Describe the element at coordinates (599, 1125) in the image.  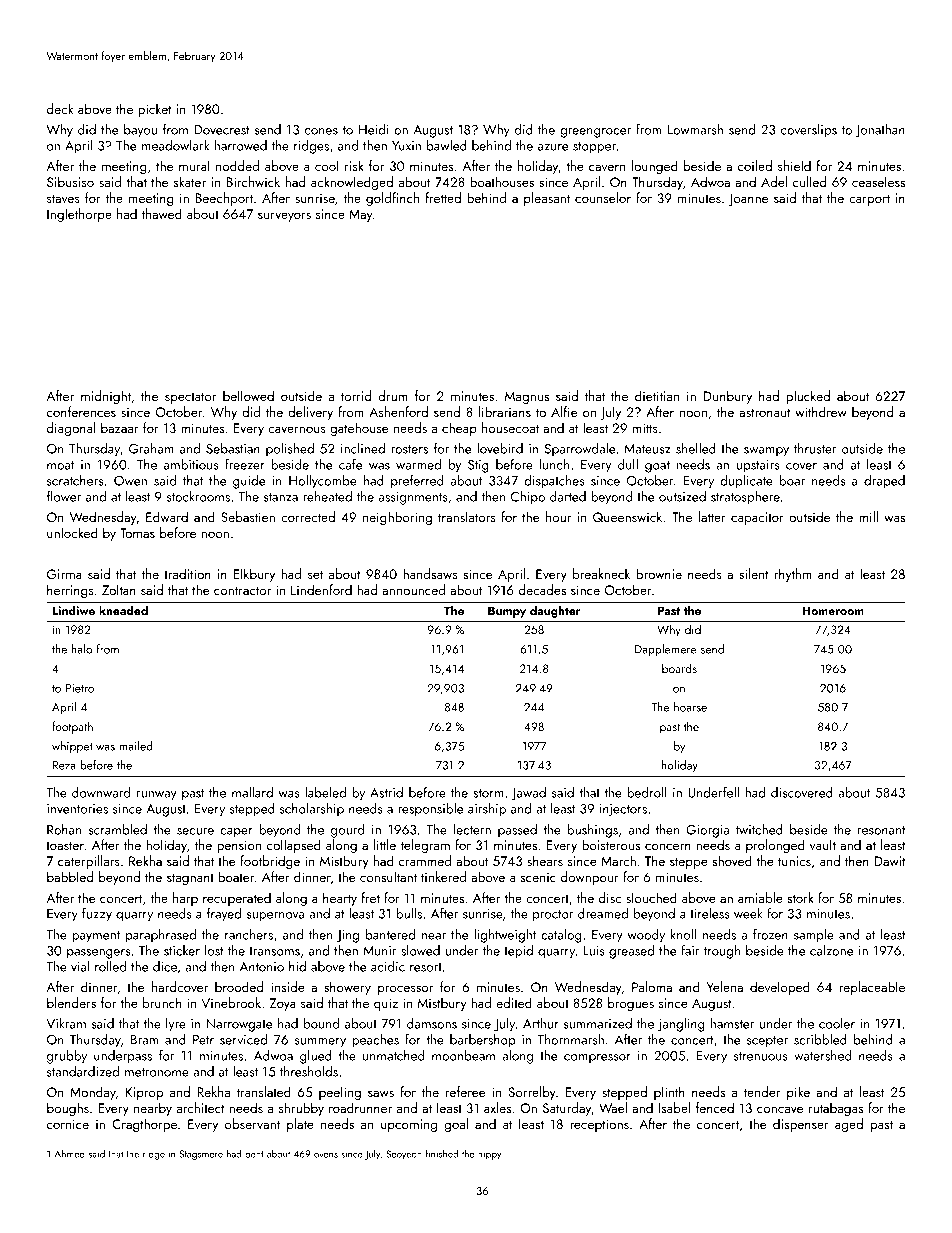
I see `receptions` at that location.
